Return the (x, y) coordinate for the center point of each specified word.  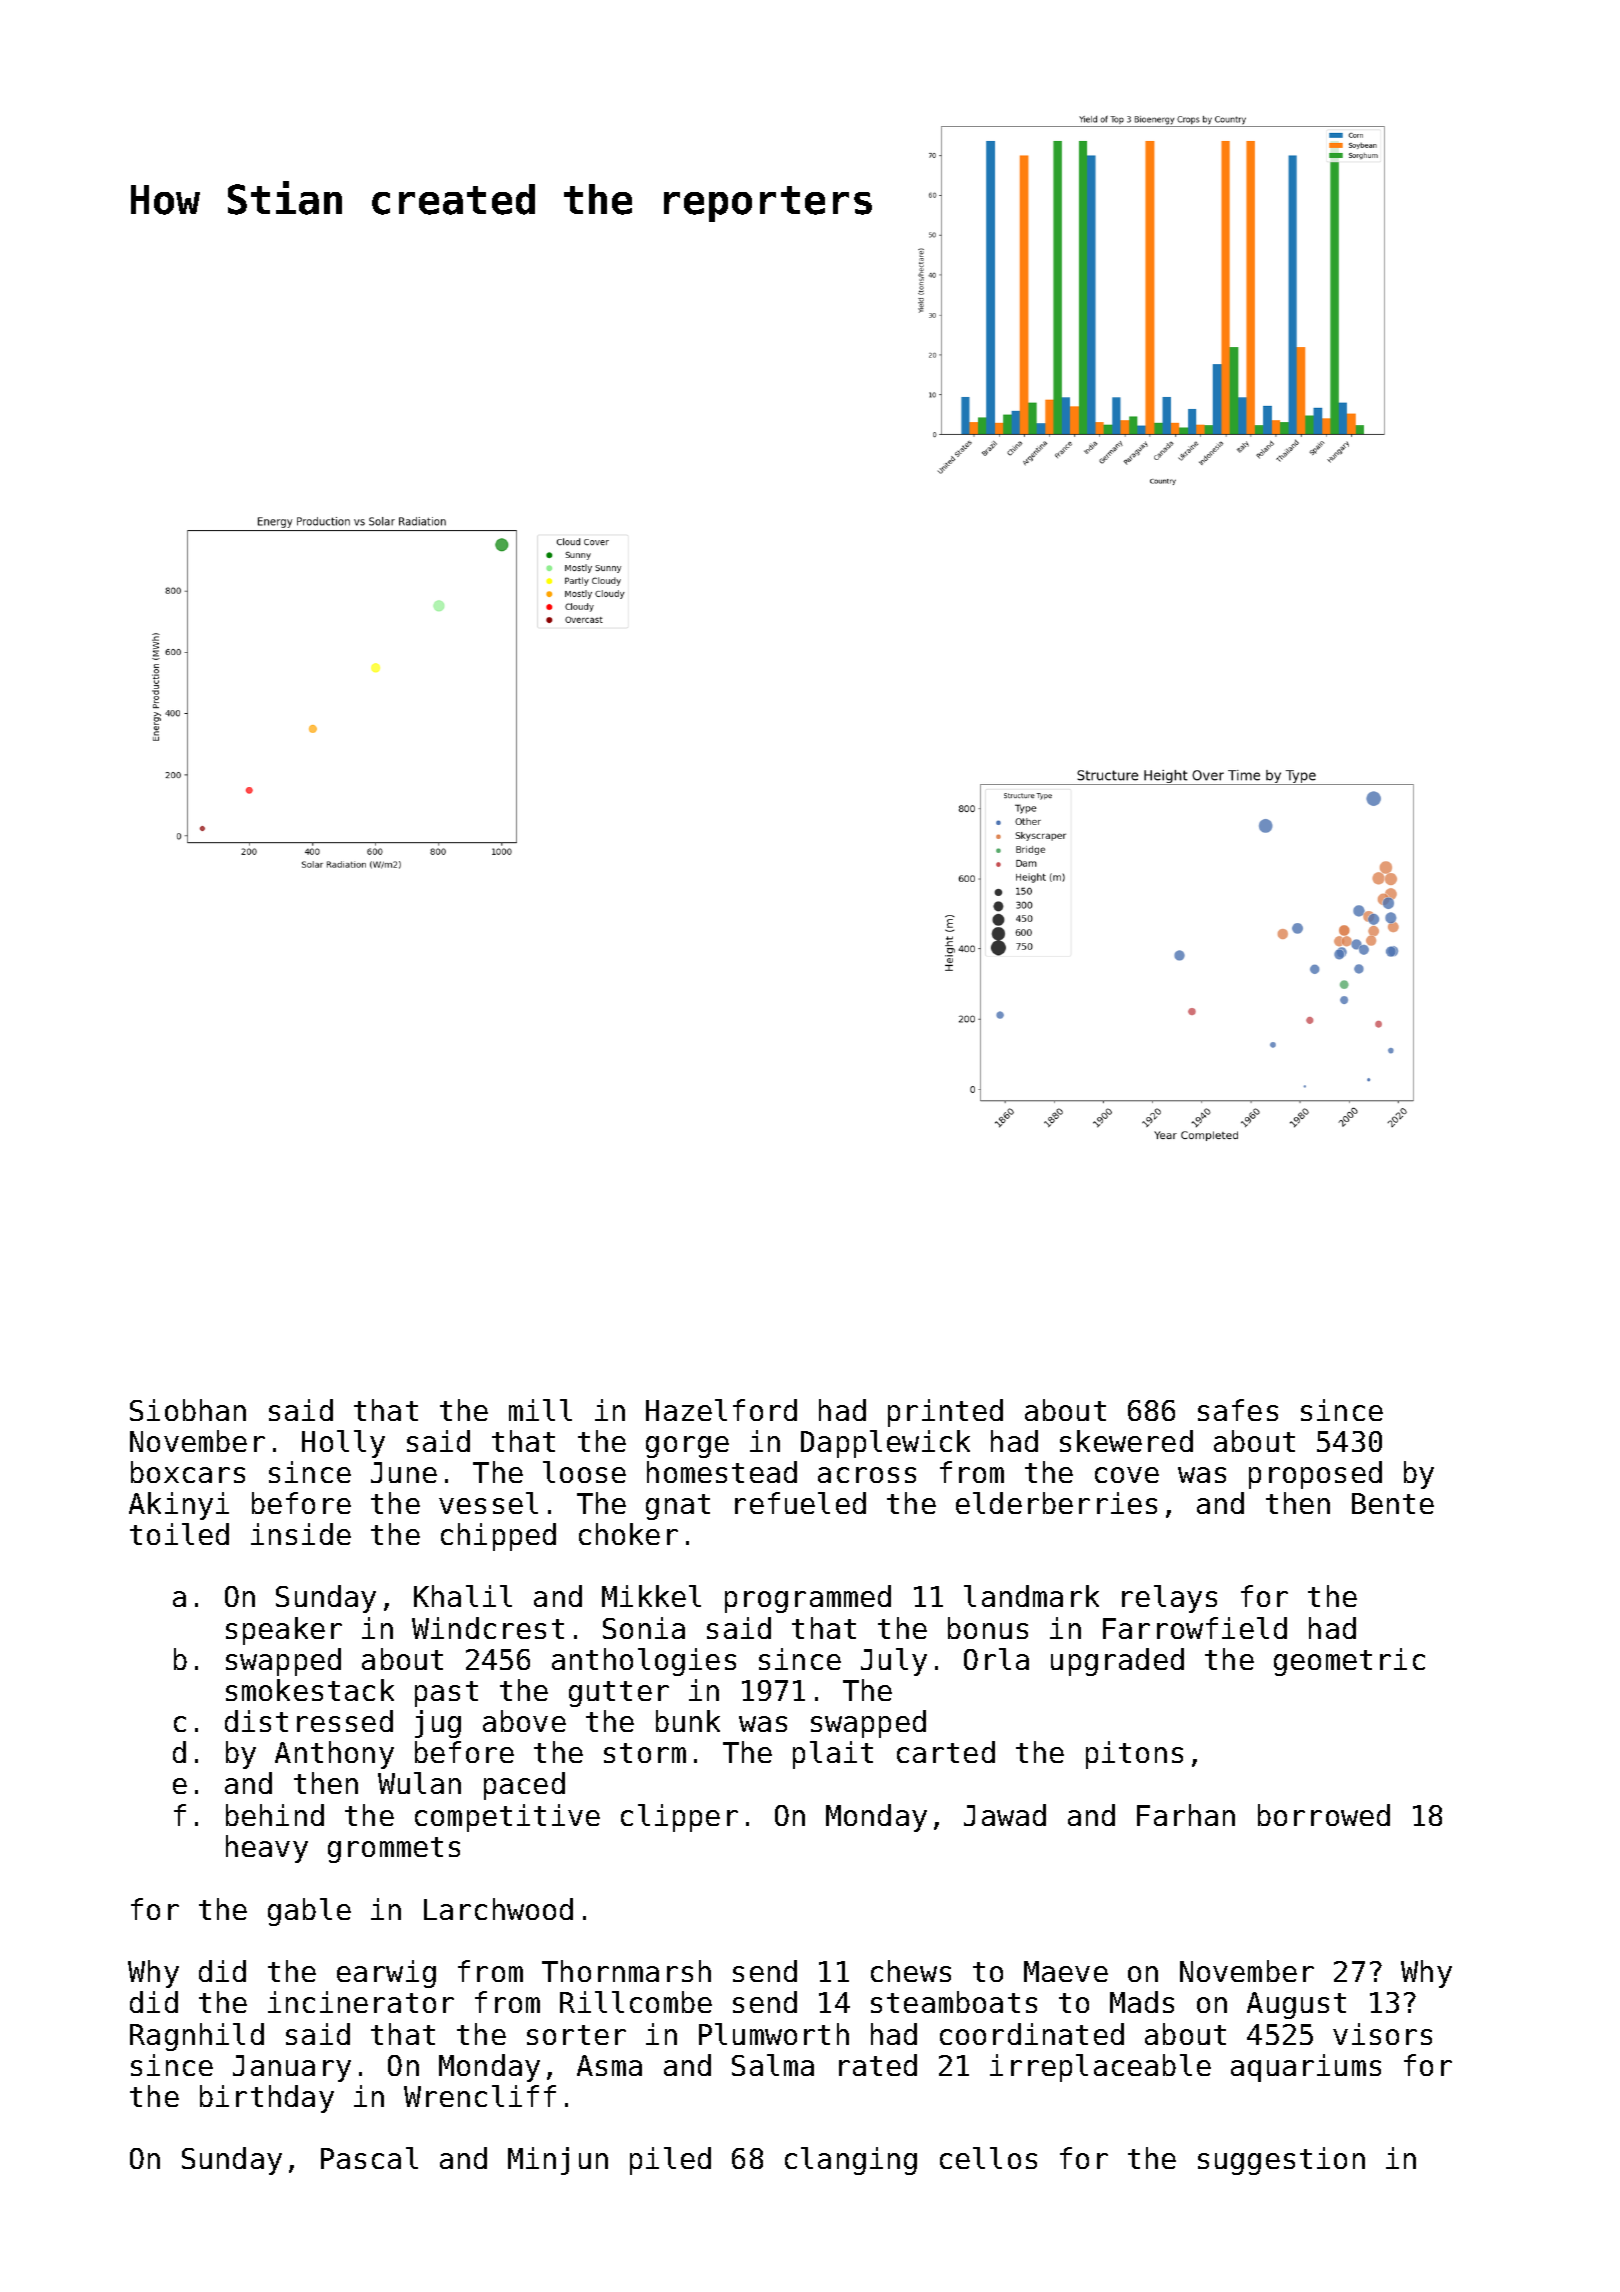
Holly (343, 1444)
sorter (576, 2035)
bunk (688, 1721)
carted (946, 1752)
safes (1238, 1410)
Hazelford (721, 1410)
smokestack (310, 1690)
